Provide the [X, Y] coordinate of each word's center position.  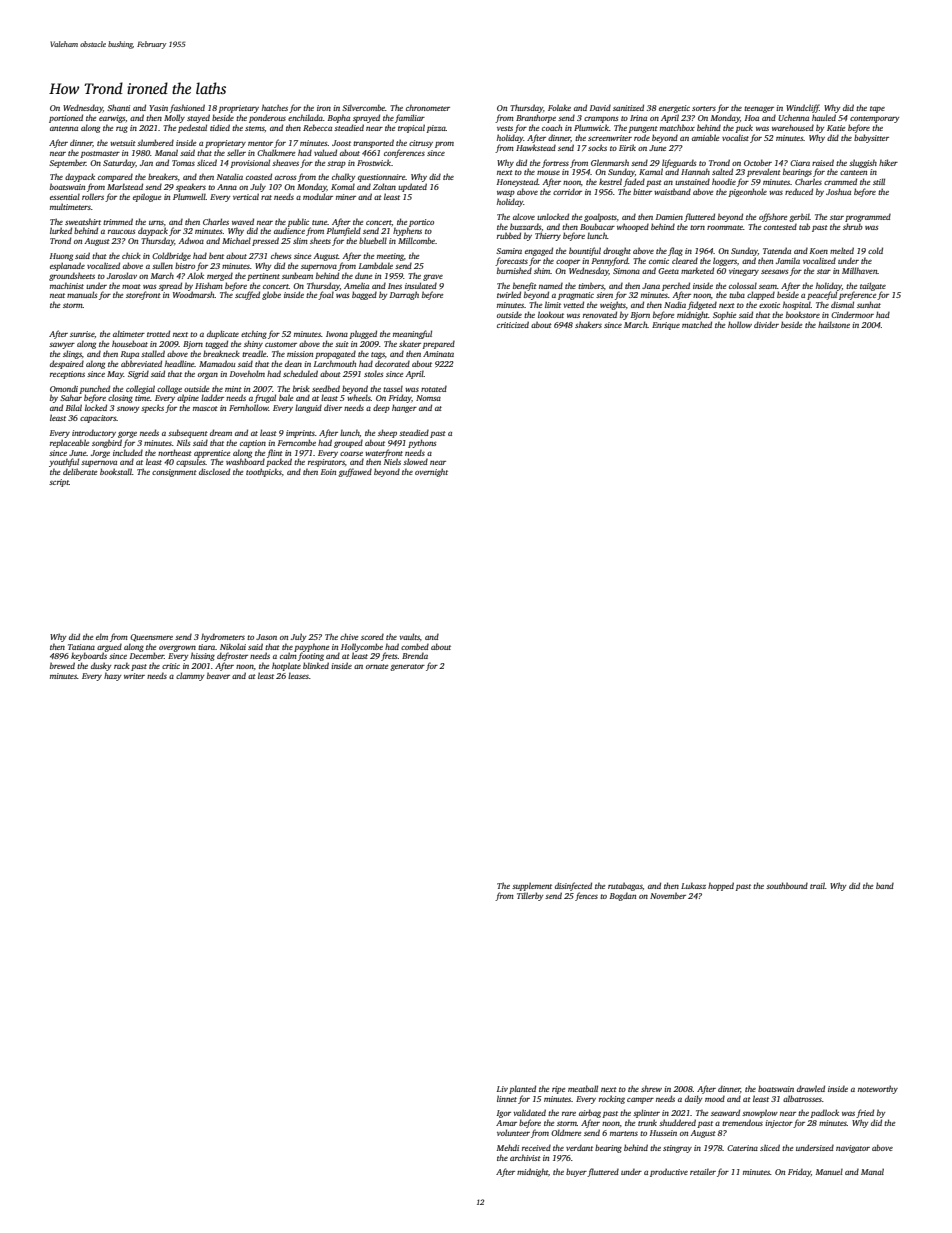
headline [180, 363]
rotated [434, 389]
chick [131, 255]
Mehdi [508, 1147]
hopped [721, 886]
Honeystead [517, 182]
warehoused [793, 127]
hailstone [834, 325]
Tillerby [530, 896]
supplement [532, 886]
